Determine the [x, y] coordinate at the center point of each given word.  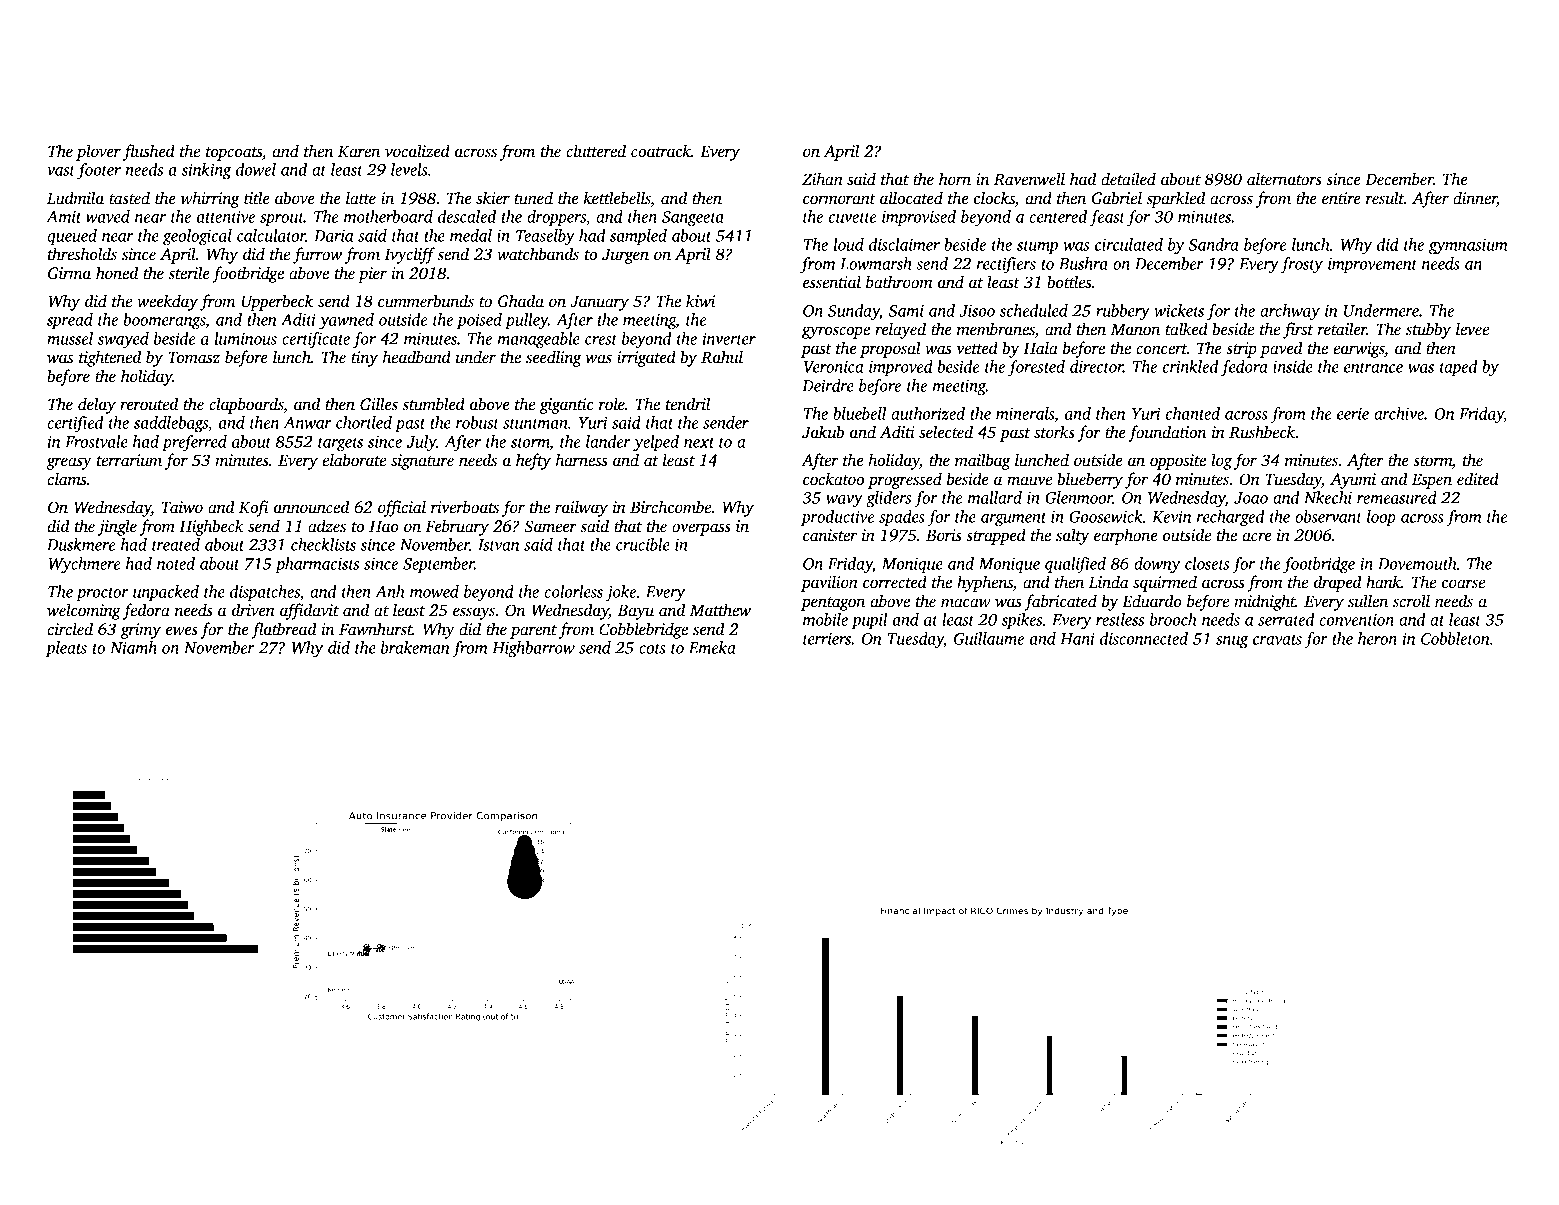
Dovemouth [1417, 563]
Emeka [712, 647]
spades [902, 518]
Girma [69, 273]
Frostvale [96, 441]
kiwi [700, 300]
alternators [1284, 178]
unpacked [166, 593]
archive [1399, 413]
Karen [359, 151]
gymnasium [1468, 247]
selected [946, 432]
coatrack [661, 150]
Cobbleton [1455, 638]
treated [176, 544]
